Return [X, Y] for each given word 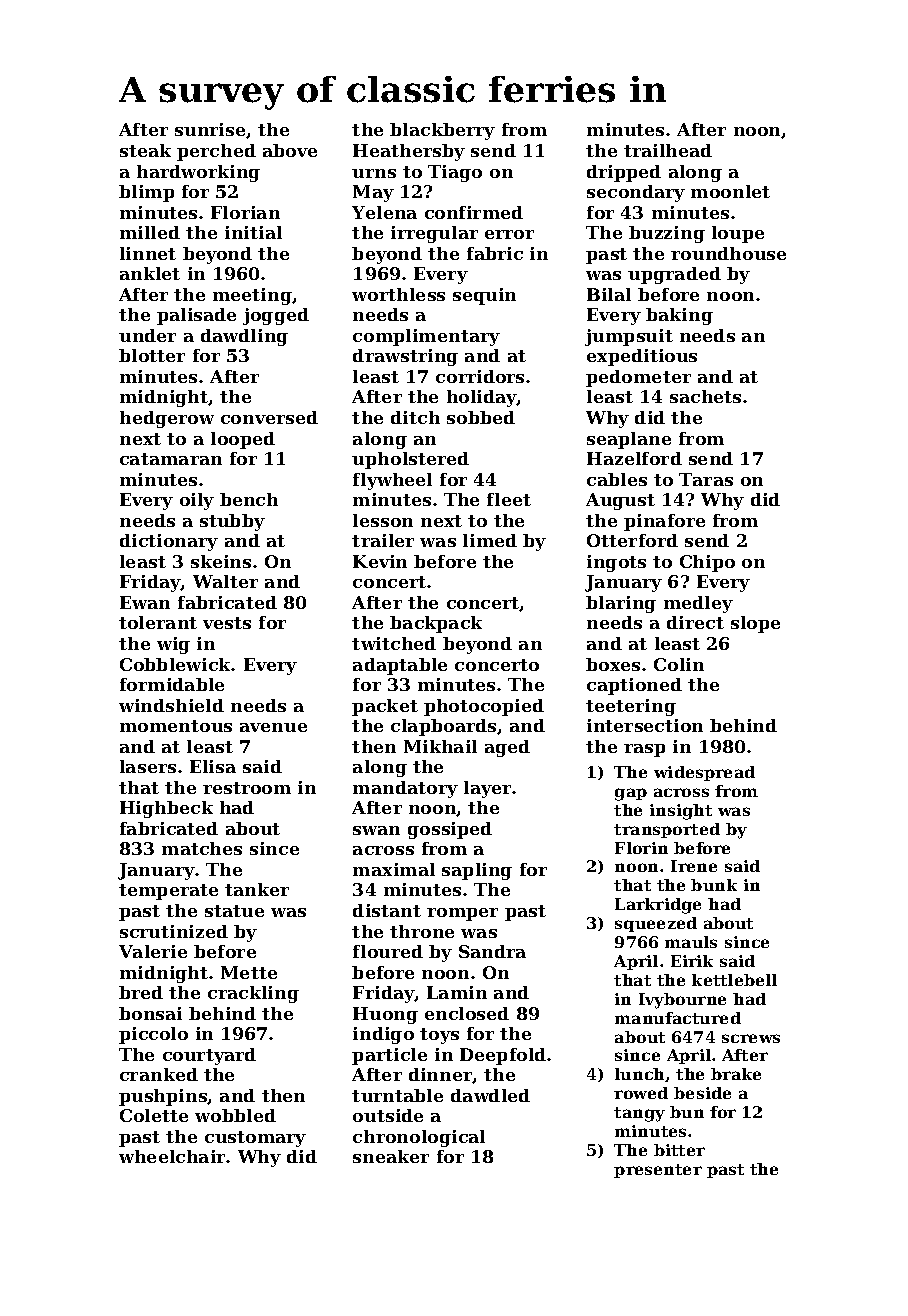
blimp [146, 193]
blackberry [442, 131]
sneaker [391, 1156]
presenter [658, 1171]
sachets [705, 396]
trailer [383, 540]
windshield [171, 705]
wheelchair [173, 1156]
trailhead [668, 150]
